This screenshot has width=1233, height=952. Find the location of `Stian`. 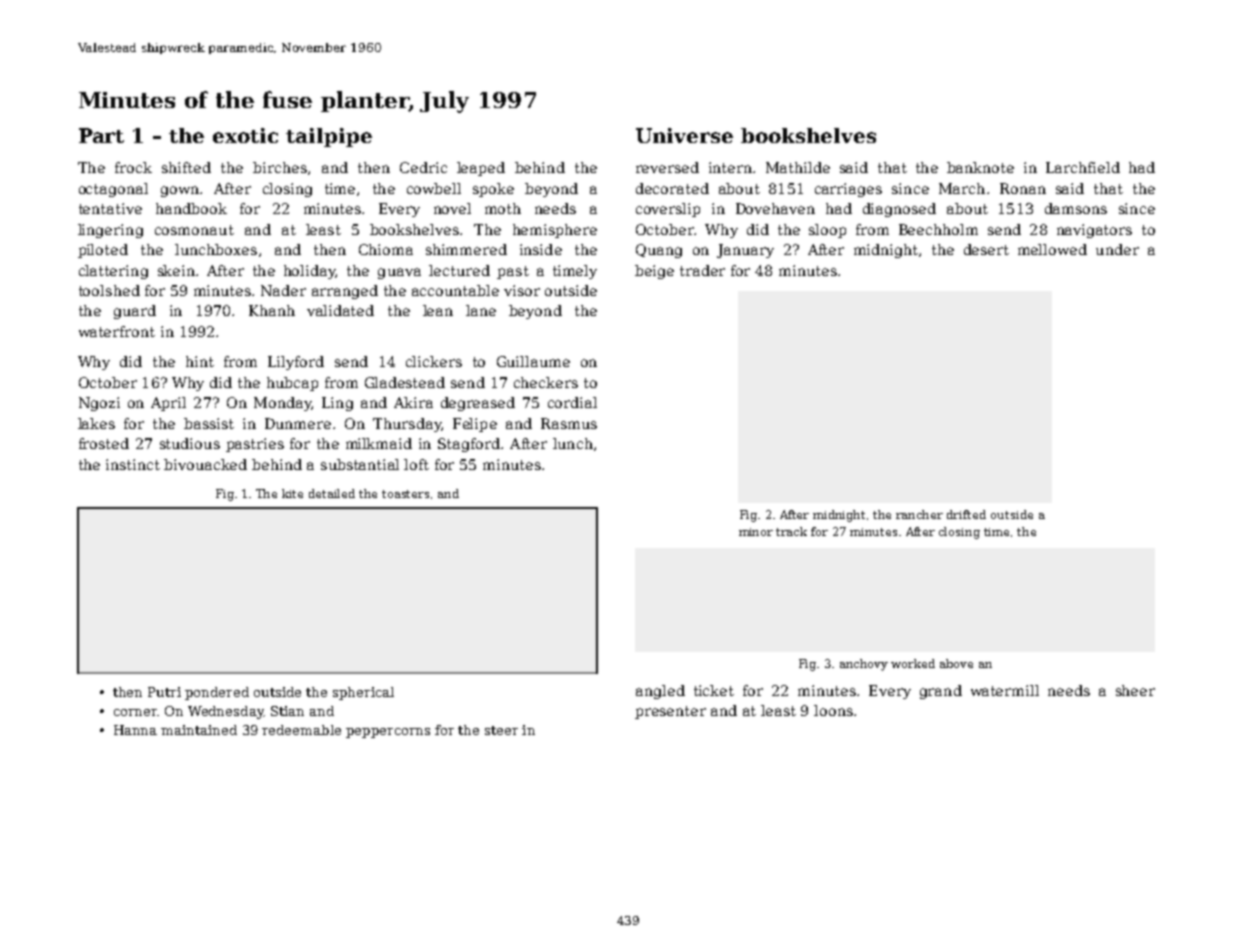

Stian is located at coordinates (287, 711).
